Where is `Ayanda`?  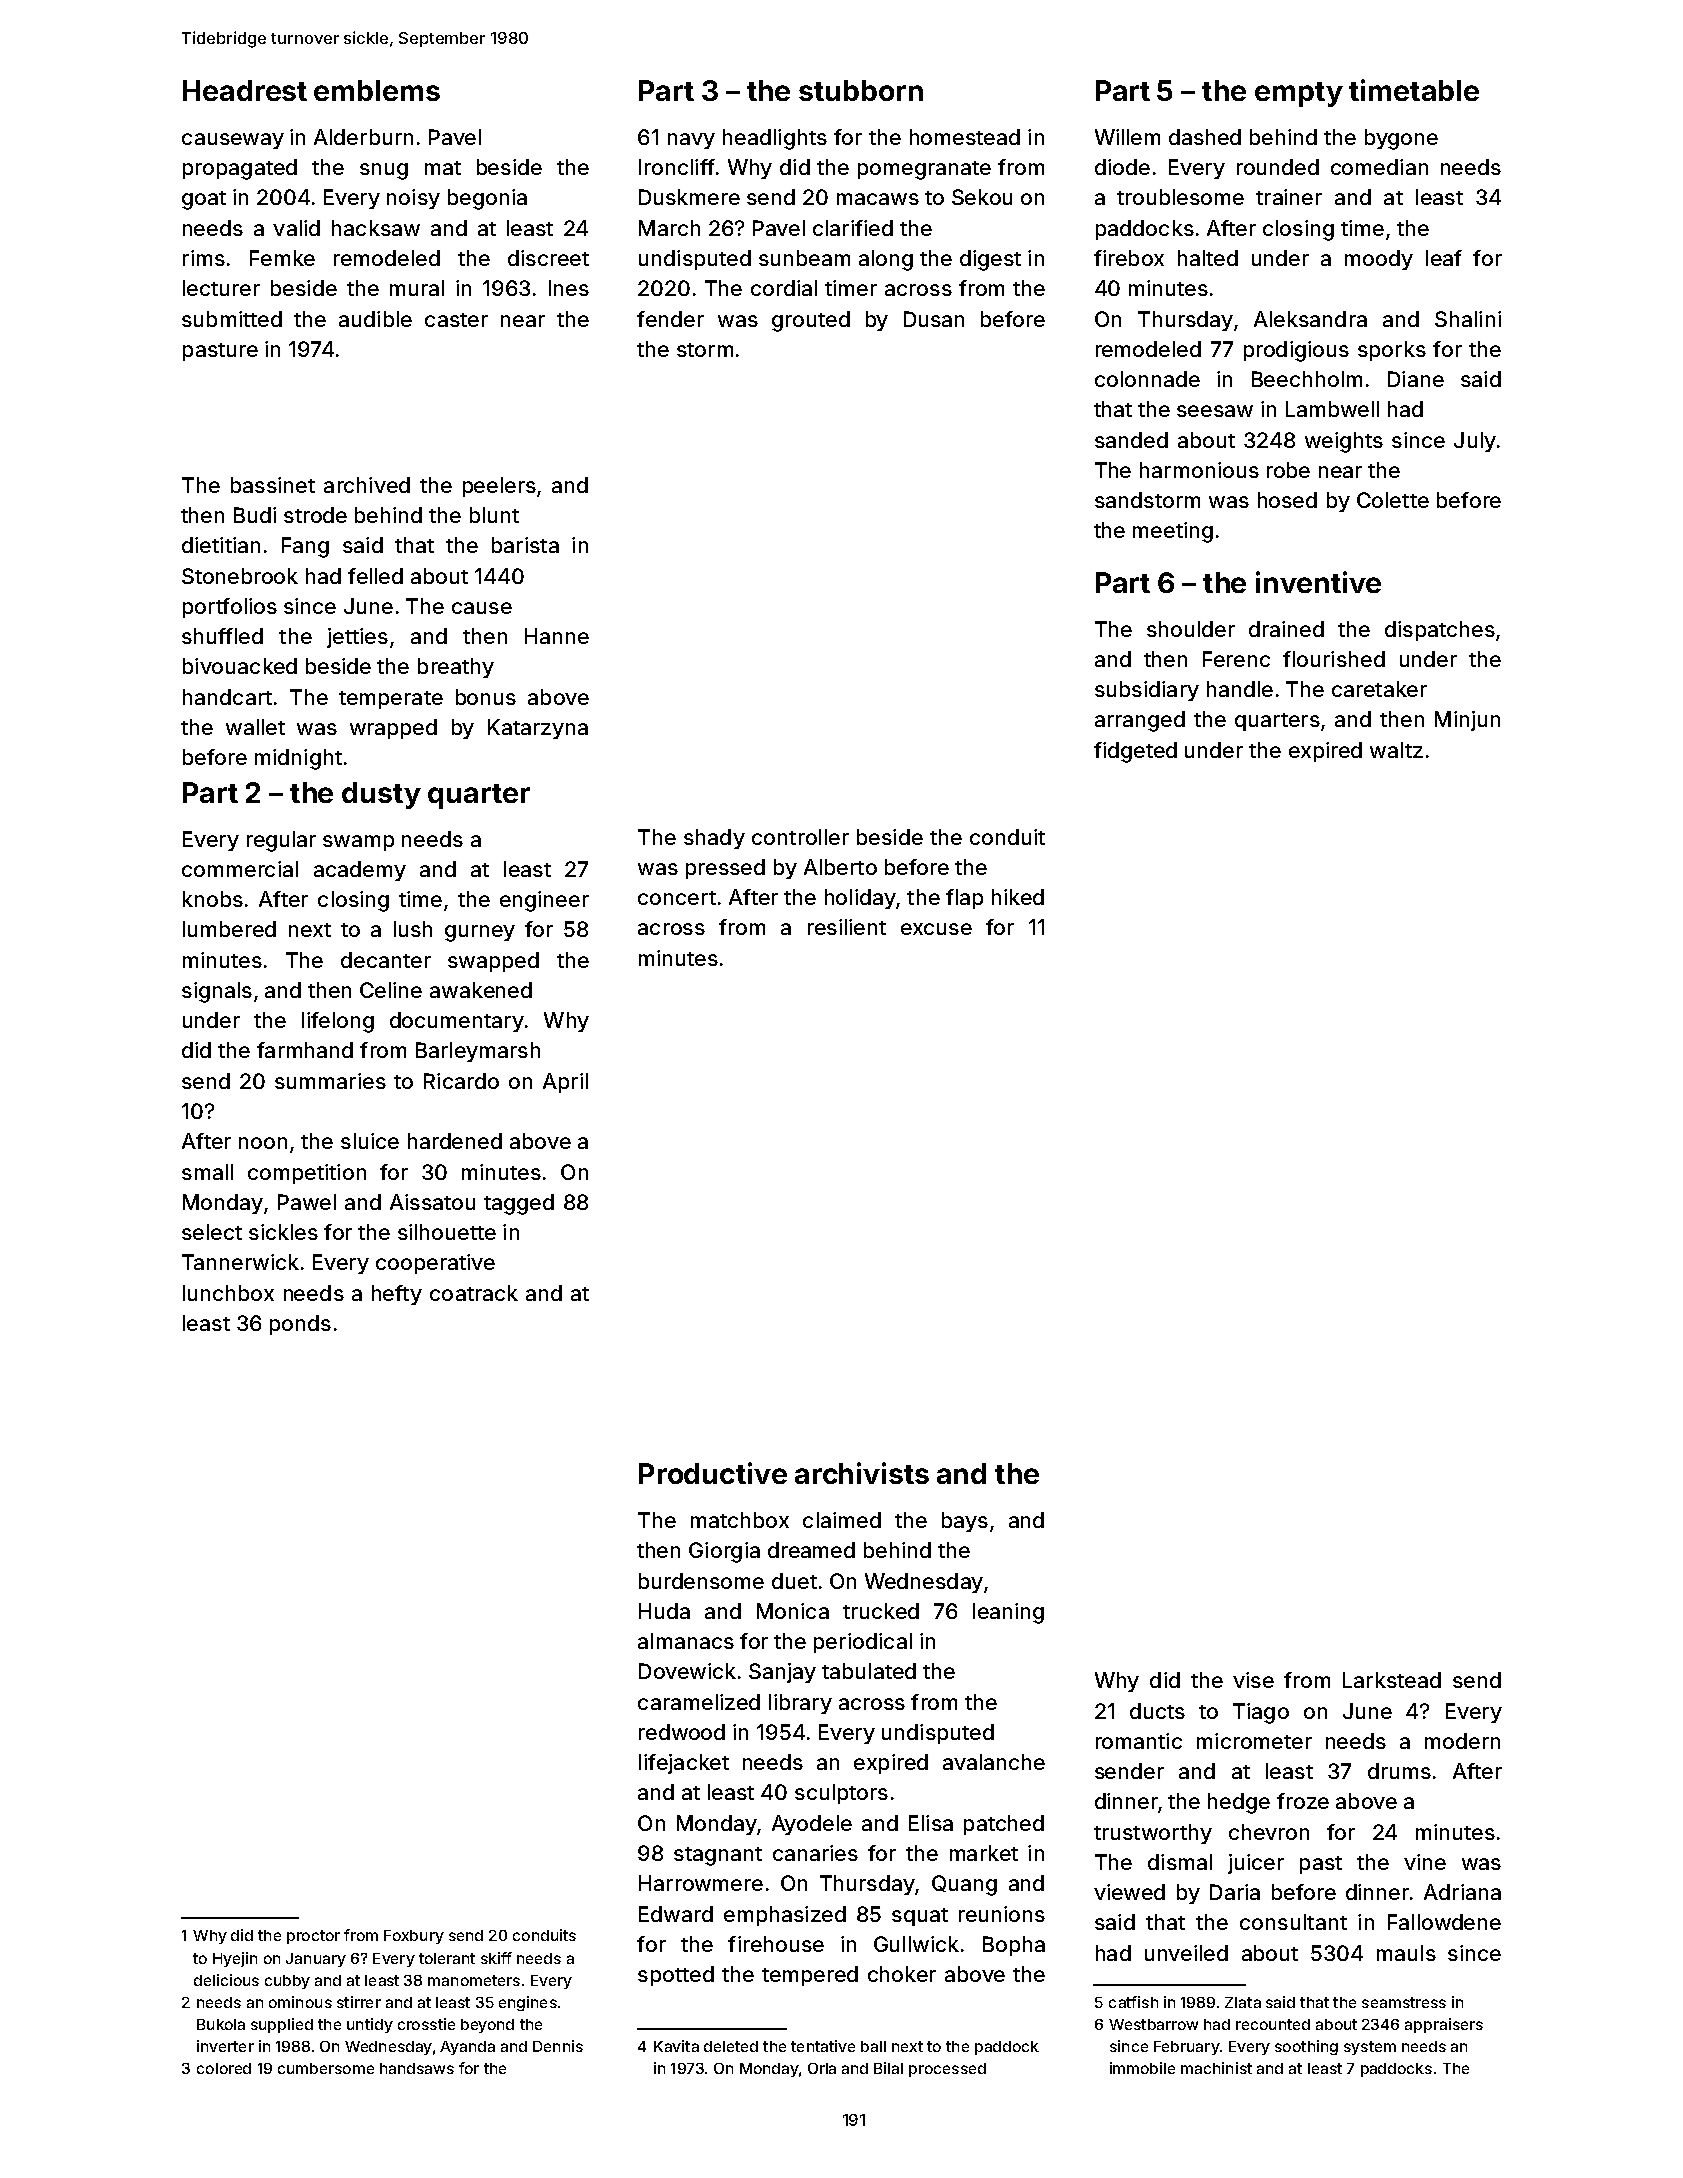
Ayanda is located at coordinates (467, 2048).
